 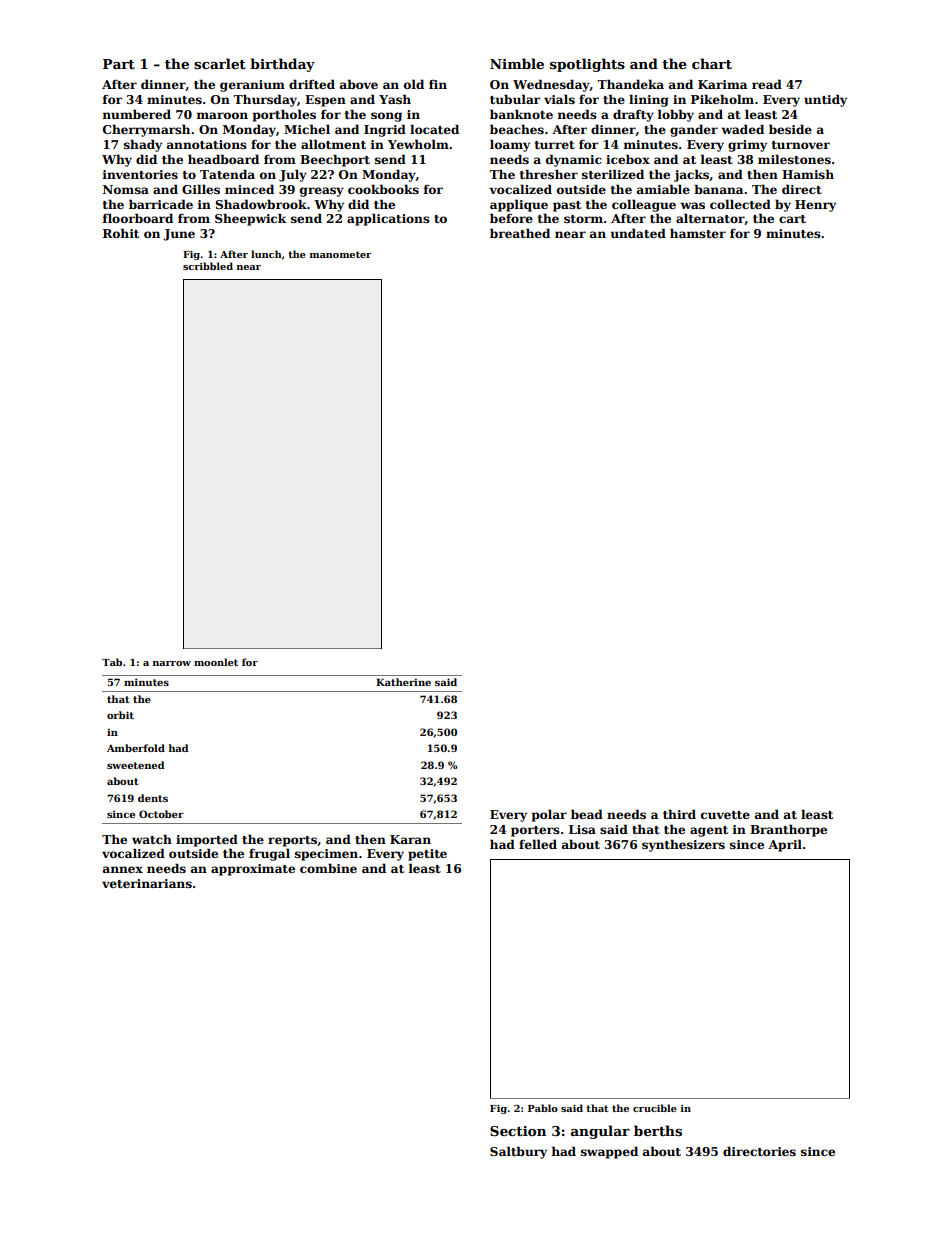 I want to click on felled, so click(x=538, y=844).
